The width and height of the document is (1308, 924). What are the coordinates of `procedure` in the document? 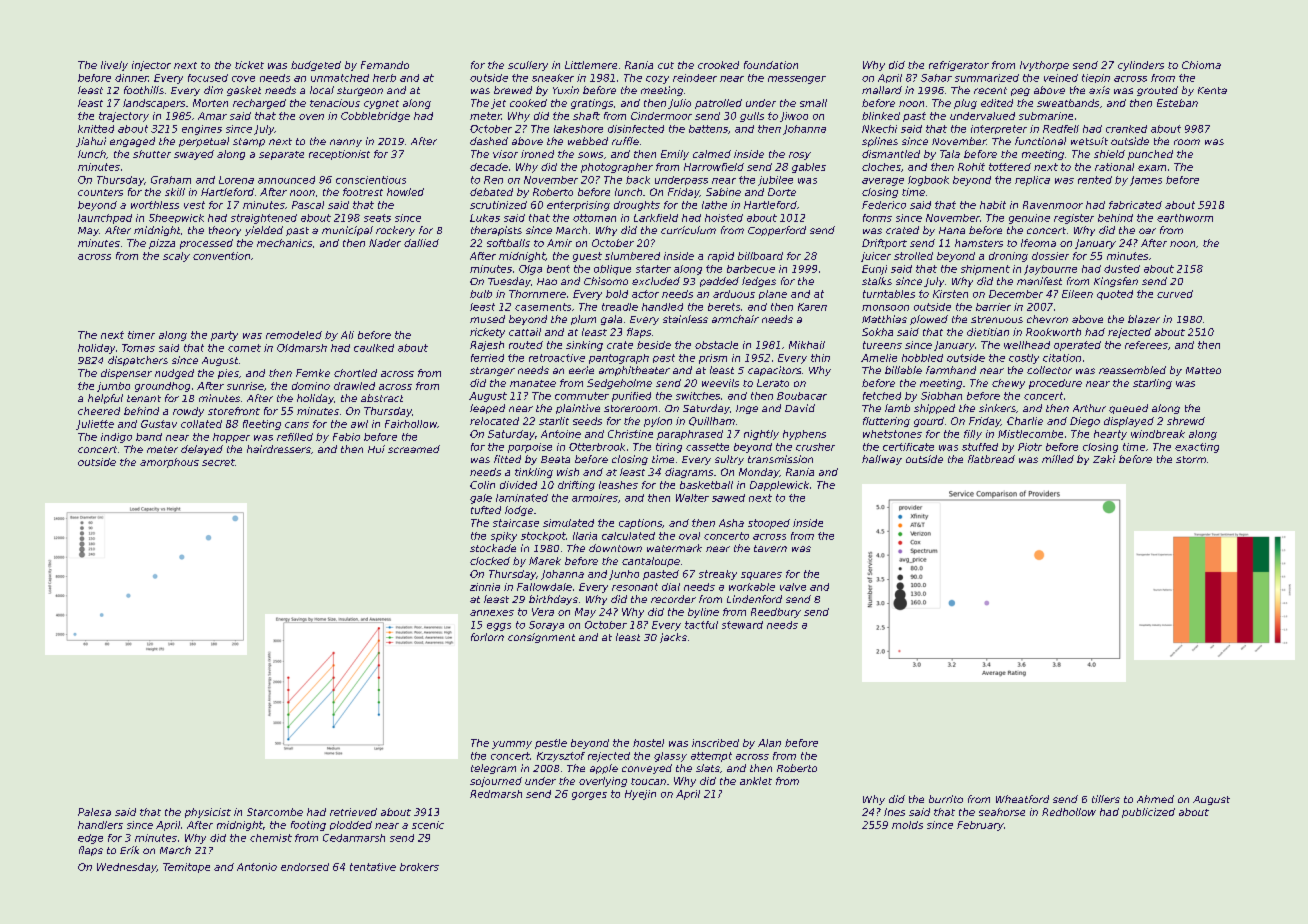 It's located at (1055, 384).
